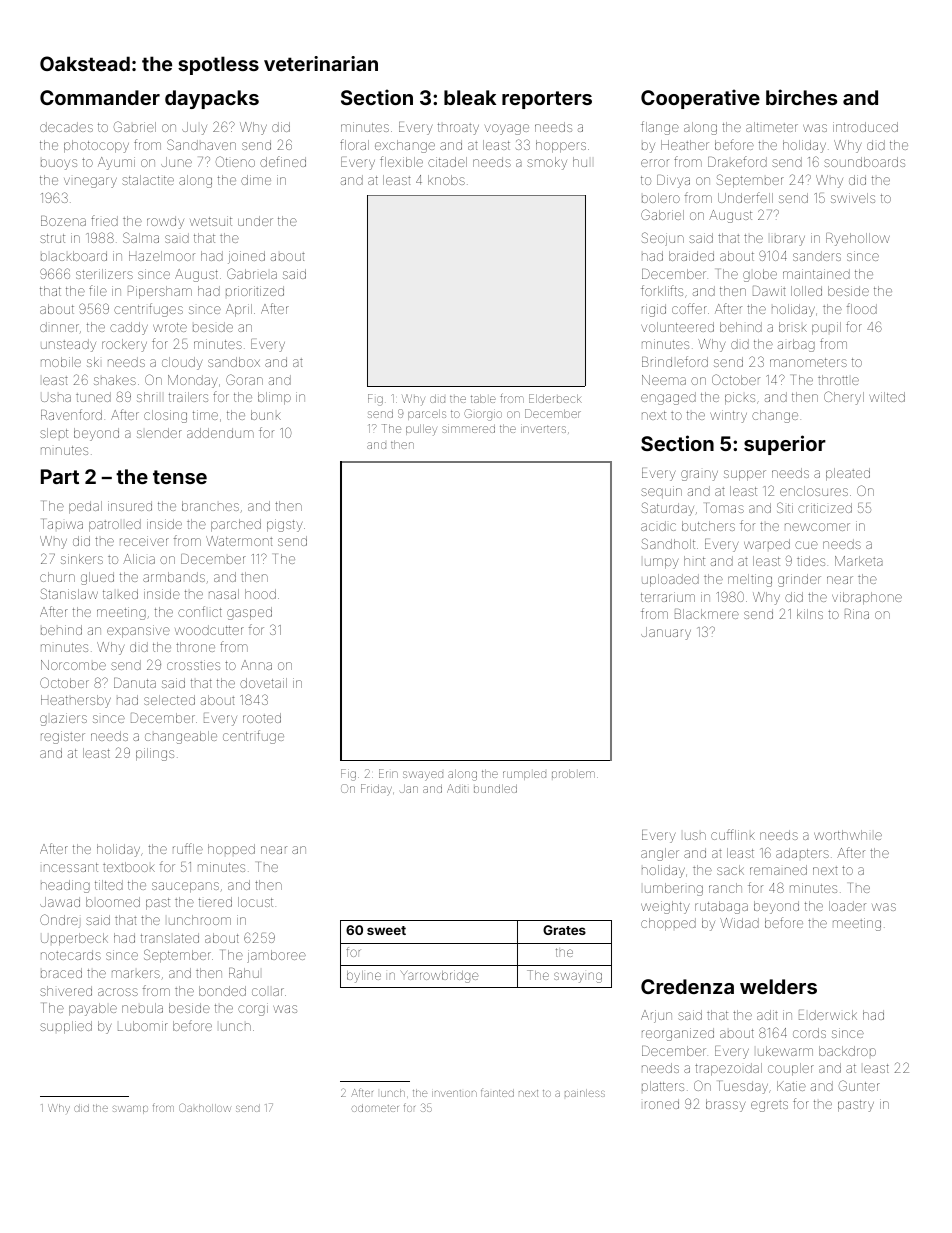 This page has height=1233, width=952. I want to click on pigsty, so click(284, 525).
